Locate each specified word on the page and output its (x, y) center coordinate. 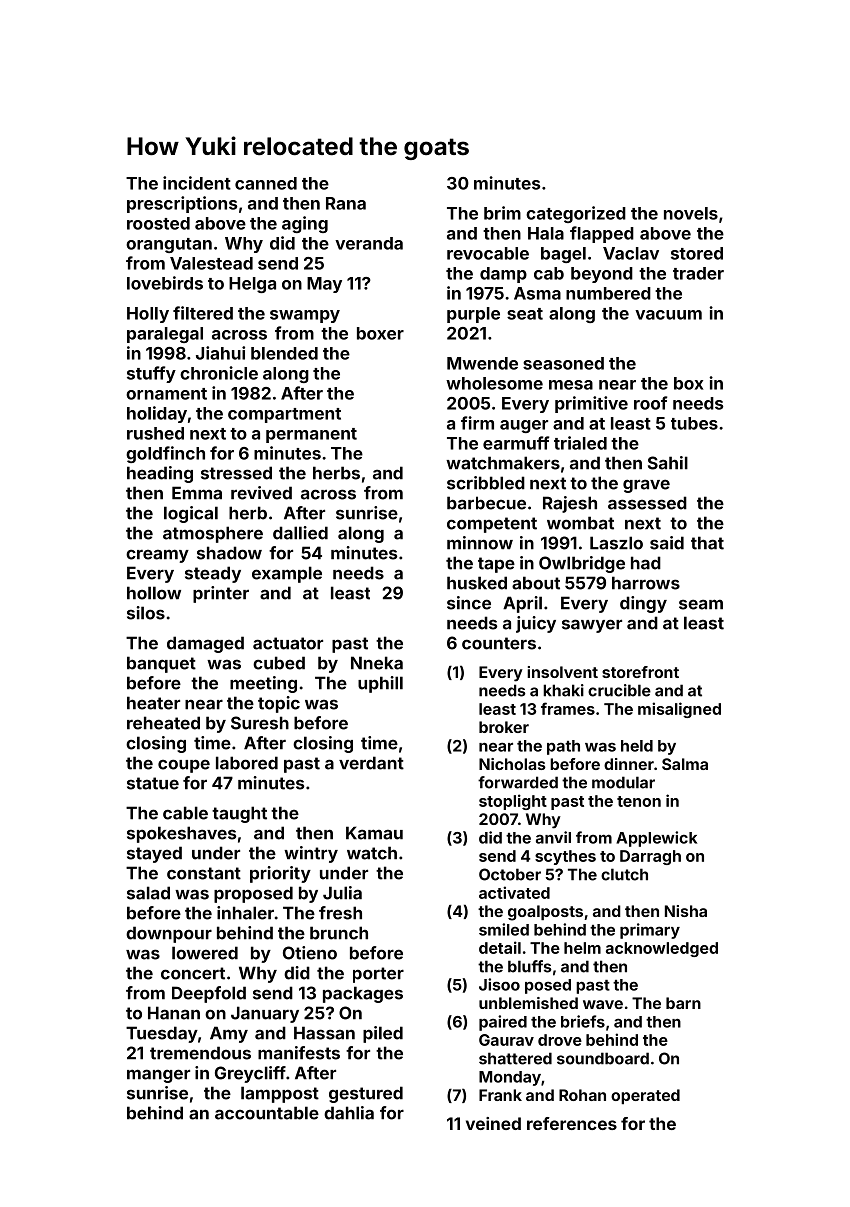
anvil (553, 837)
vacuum (668, 315)
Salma (685, 764)
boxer (380, 333)
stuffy (151, 374)
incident (197, 183)
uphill (380, 684)
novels (691, 213)
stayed (154, 854)
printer (221, 594)
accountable (267, 1113)
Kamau (374, 833)
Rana (346, 203)
